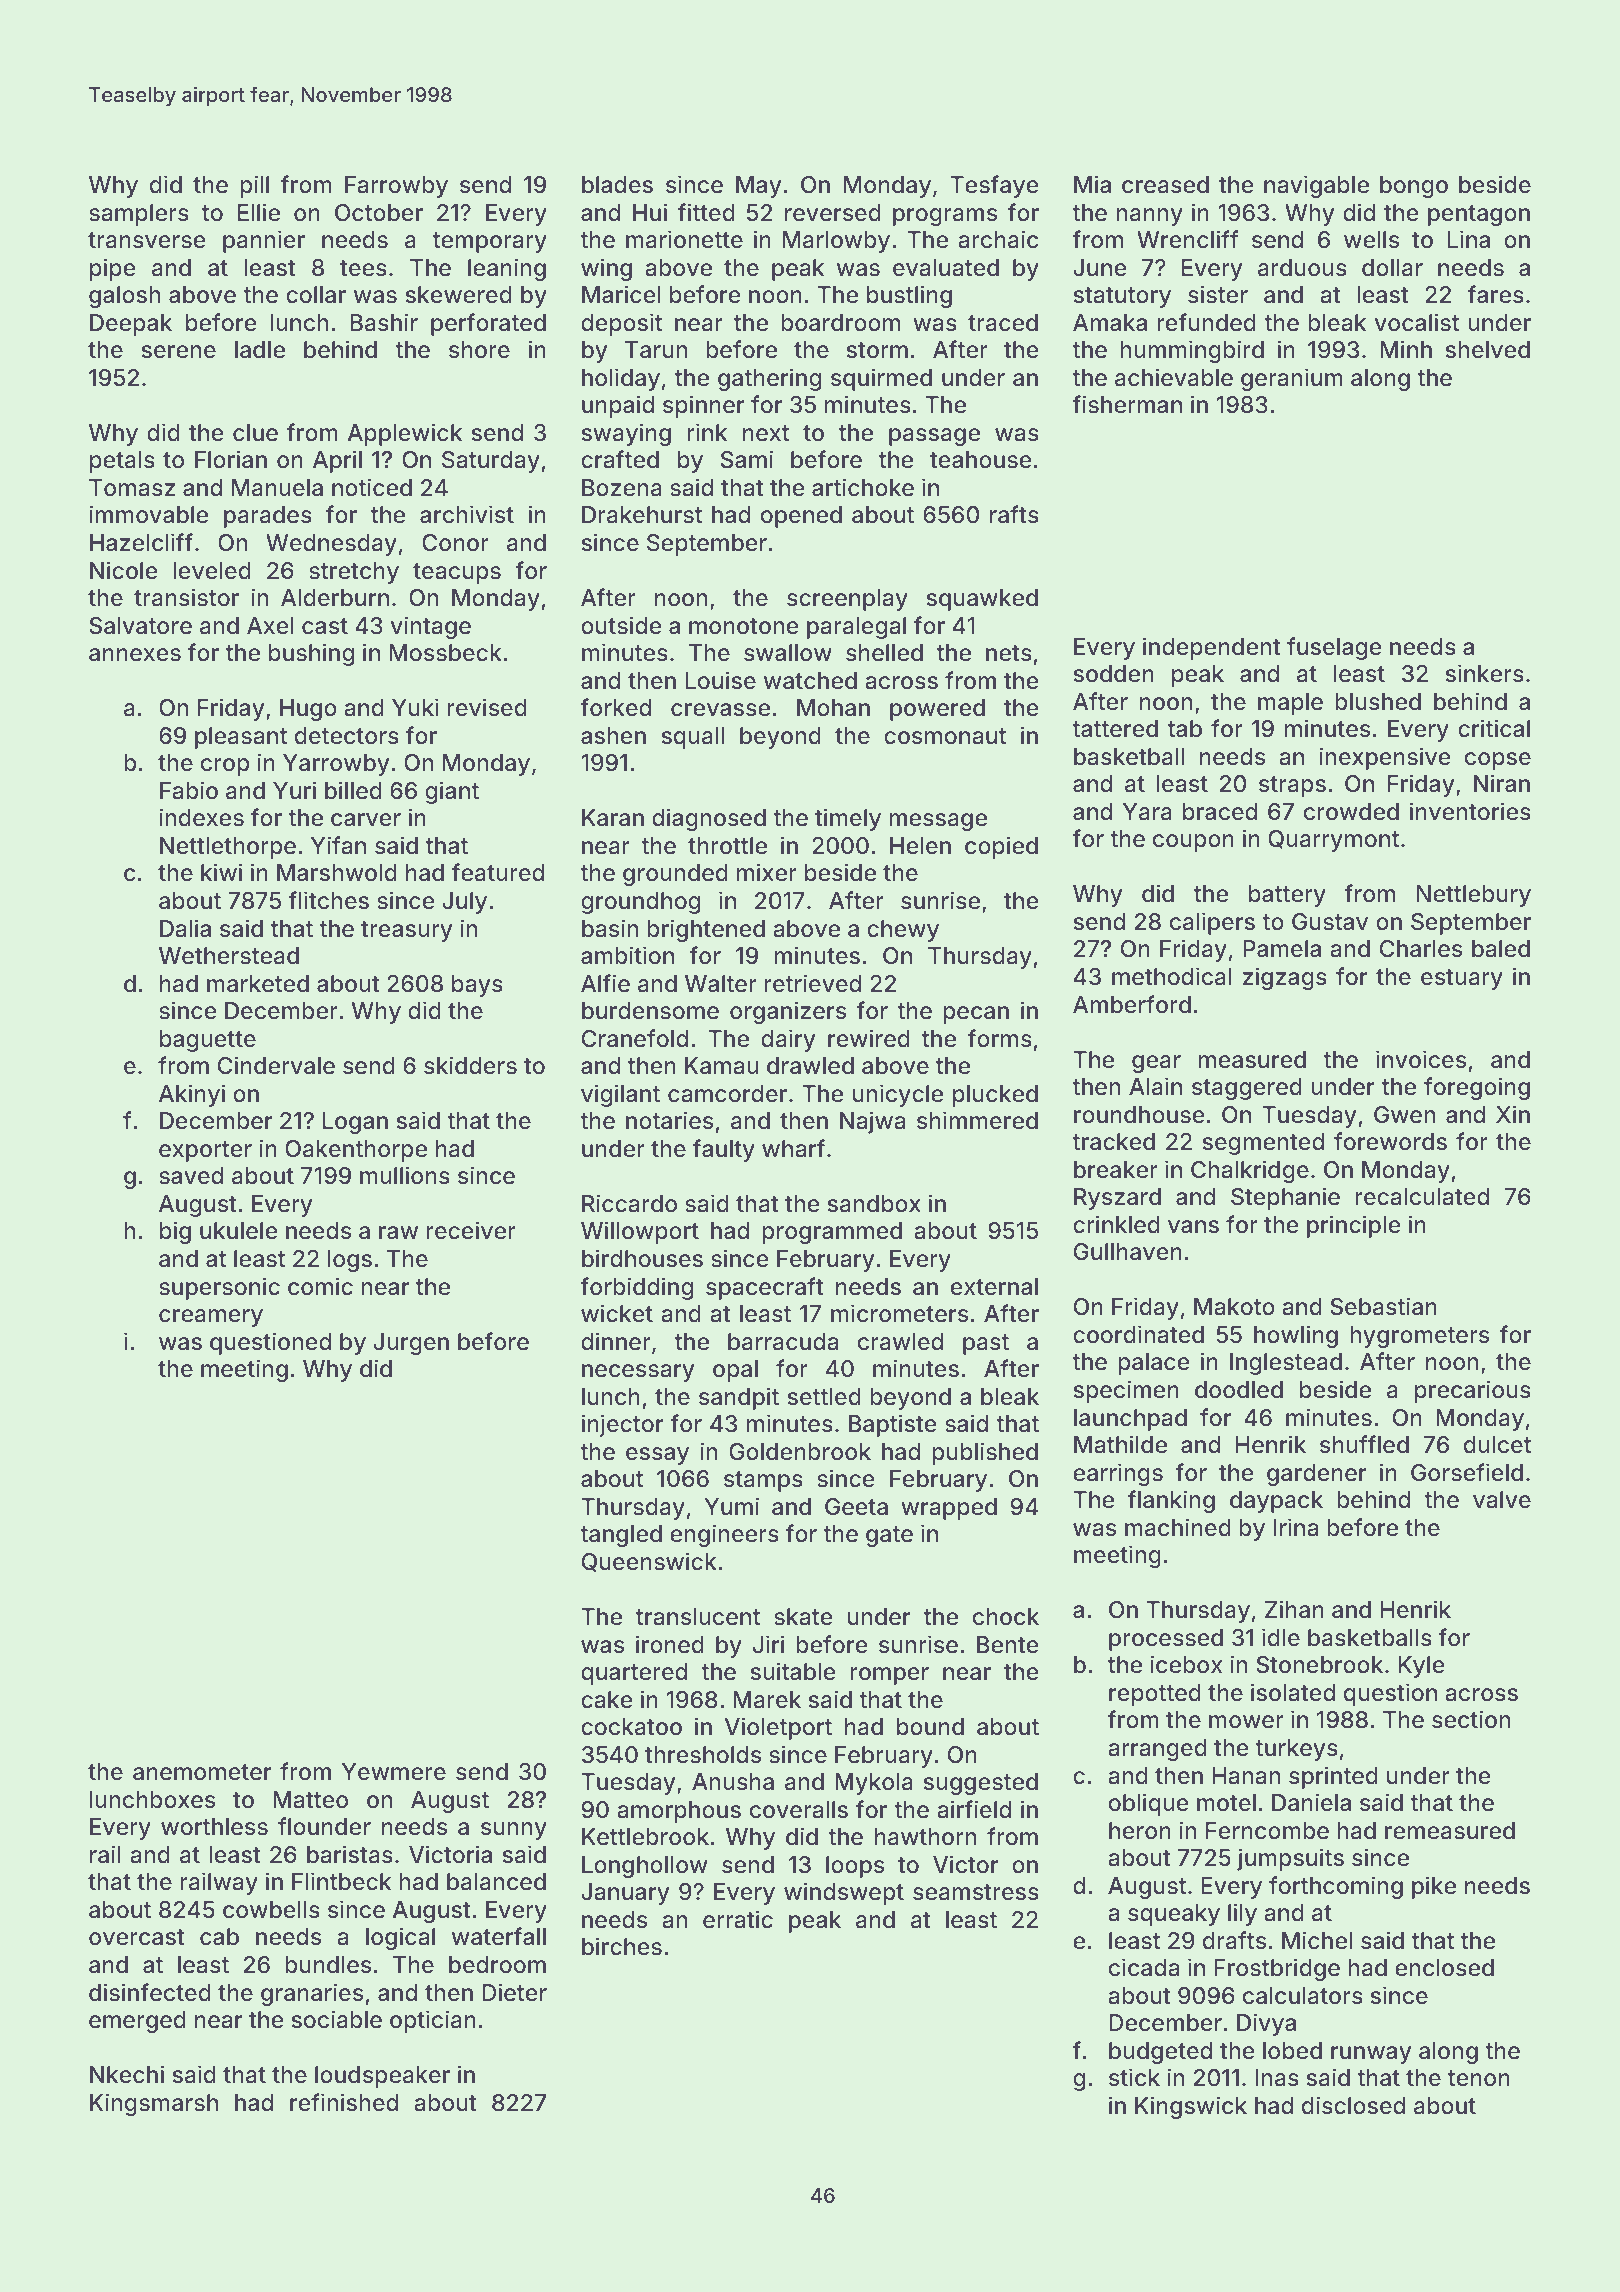  Describe the element at coordinates (254, 186) in the document. I see `pill` at that location.
